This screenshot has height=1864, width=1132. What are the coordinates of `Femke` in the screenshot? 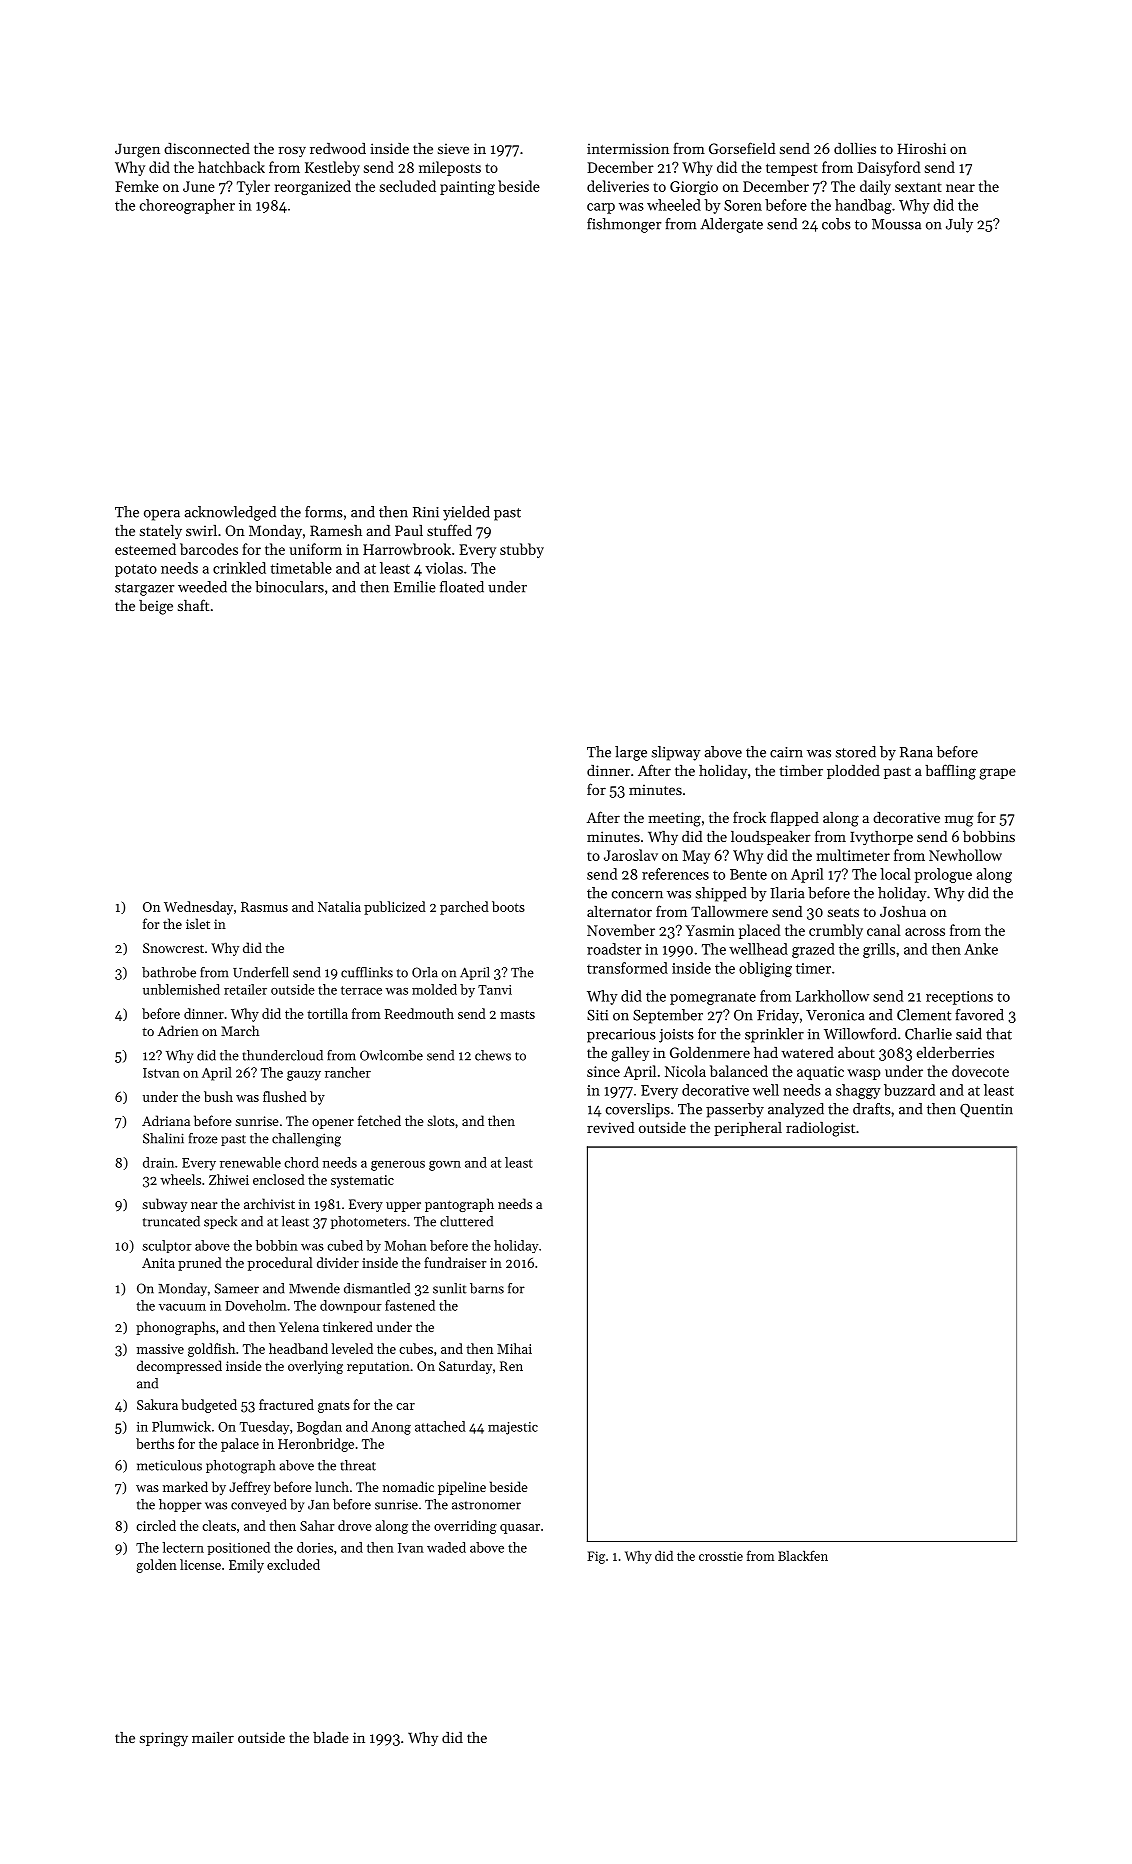 It's located at (137, 186).
